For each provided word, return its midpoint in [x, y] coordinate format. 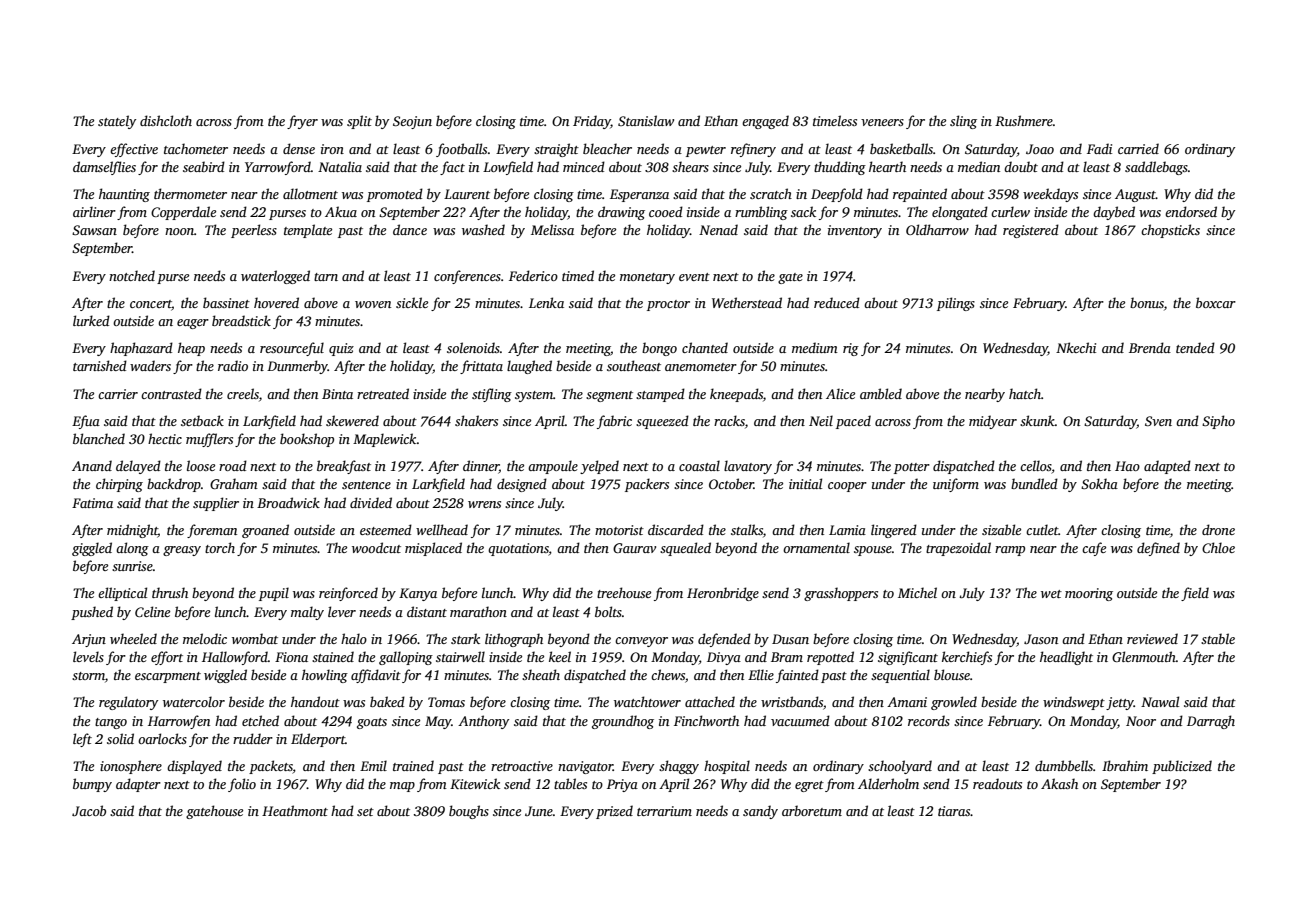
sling [963, 122]
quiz [341, 349]
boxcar [1216, 302]
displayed [194, 767]
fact [452, 168]
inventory [855, 231]
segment [609, 396]
